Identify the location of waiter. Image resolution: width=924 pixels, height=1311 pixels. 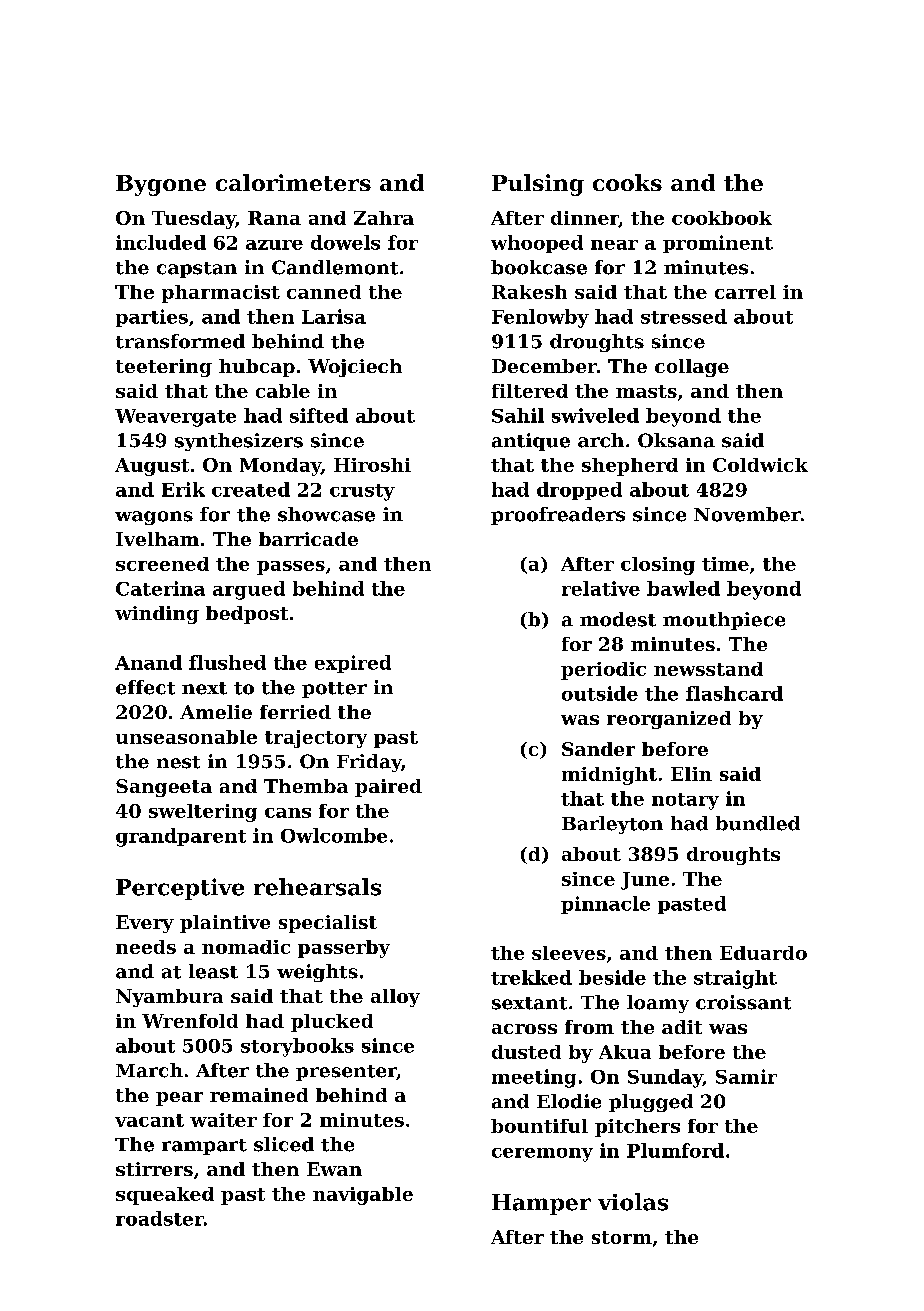
(223, 1120).
